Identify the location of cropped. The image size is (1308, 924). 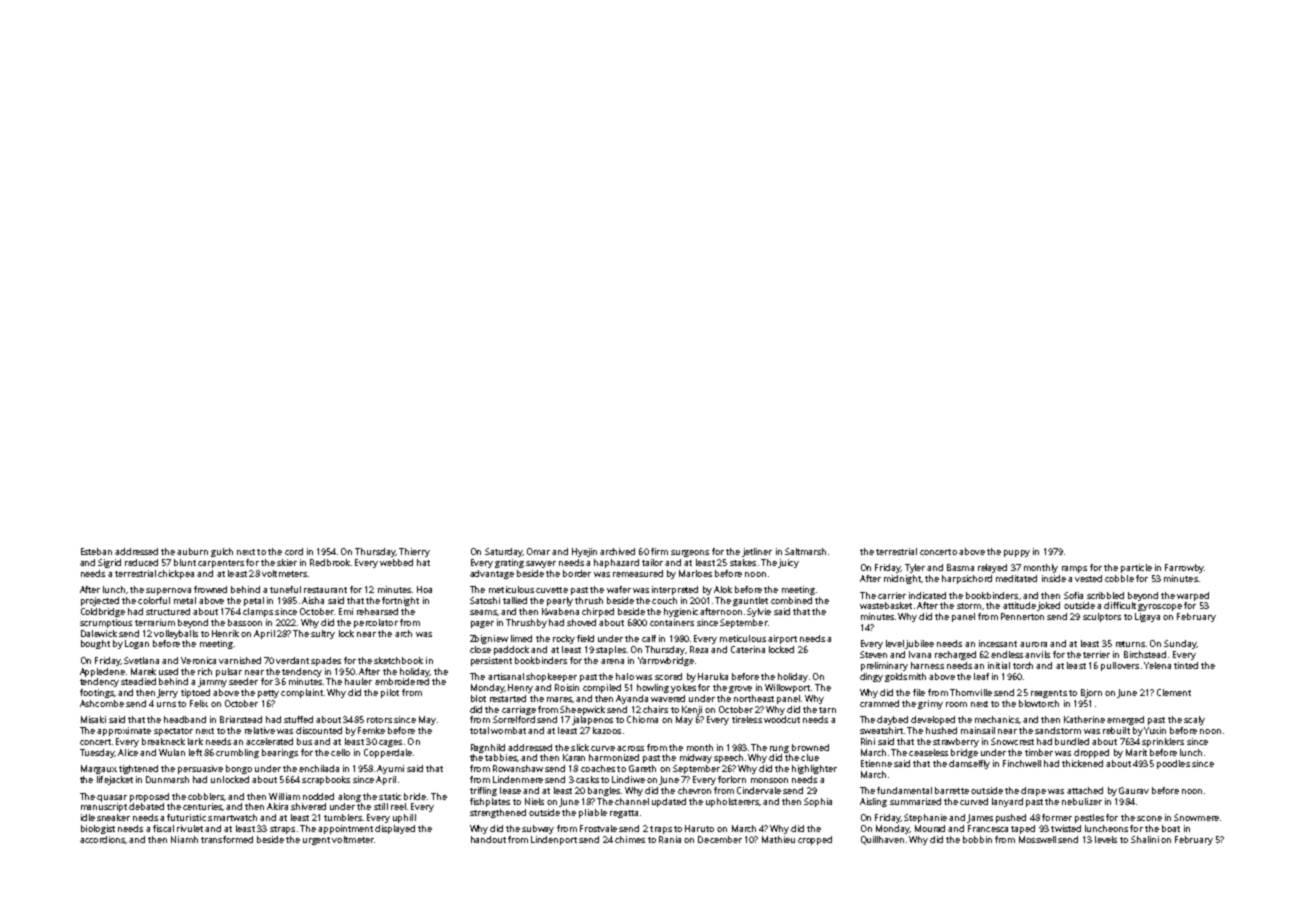
(815, 840).
